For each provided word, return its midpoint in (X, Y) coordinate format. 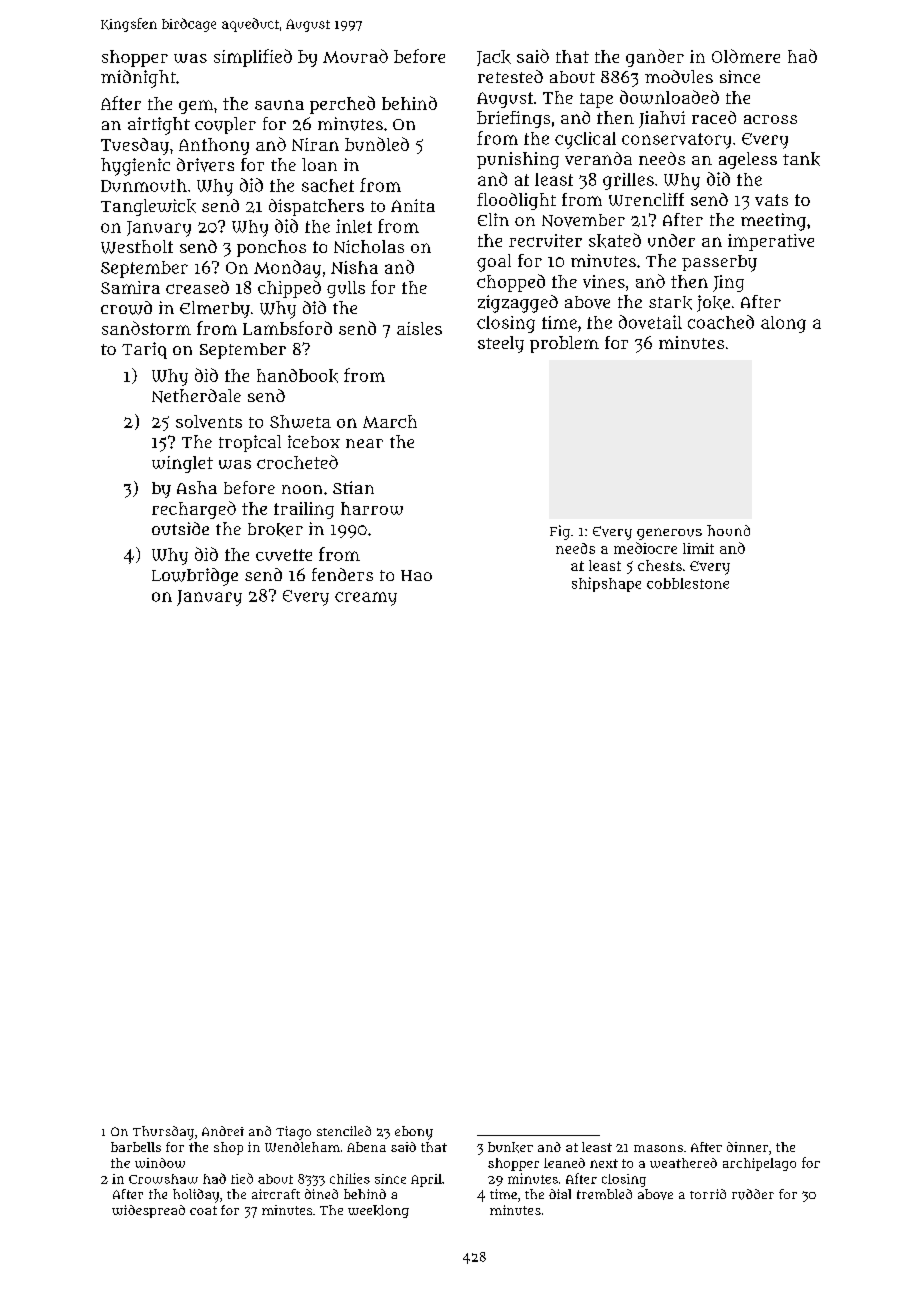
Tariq (144, 350)
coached (721, 322)
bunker (510, 1147)
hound (728, 530)
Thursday (163, 1133)
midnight (138, 79)
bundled (377, 144)
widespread (148, 1211)
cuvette (284, 555)
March (390, 421)
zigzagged (518, 304)
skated (615, 240)
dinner (747, 1147)
